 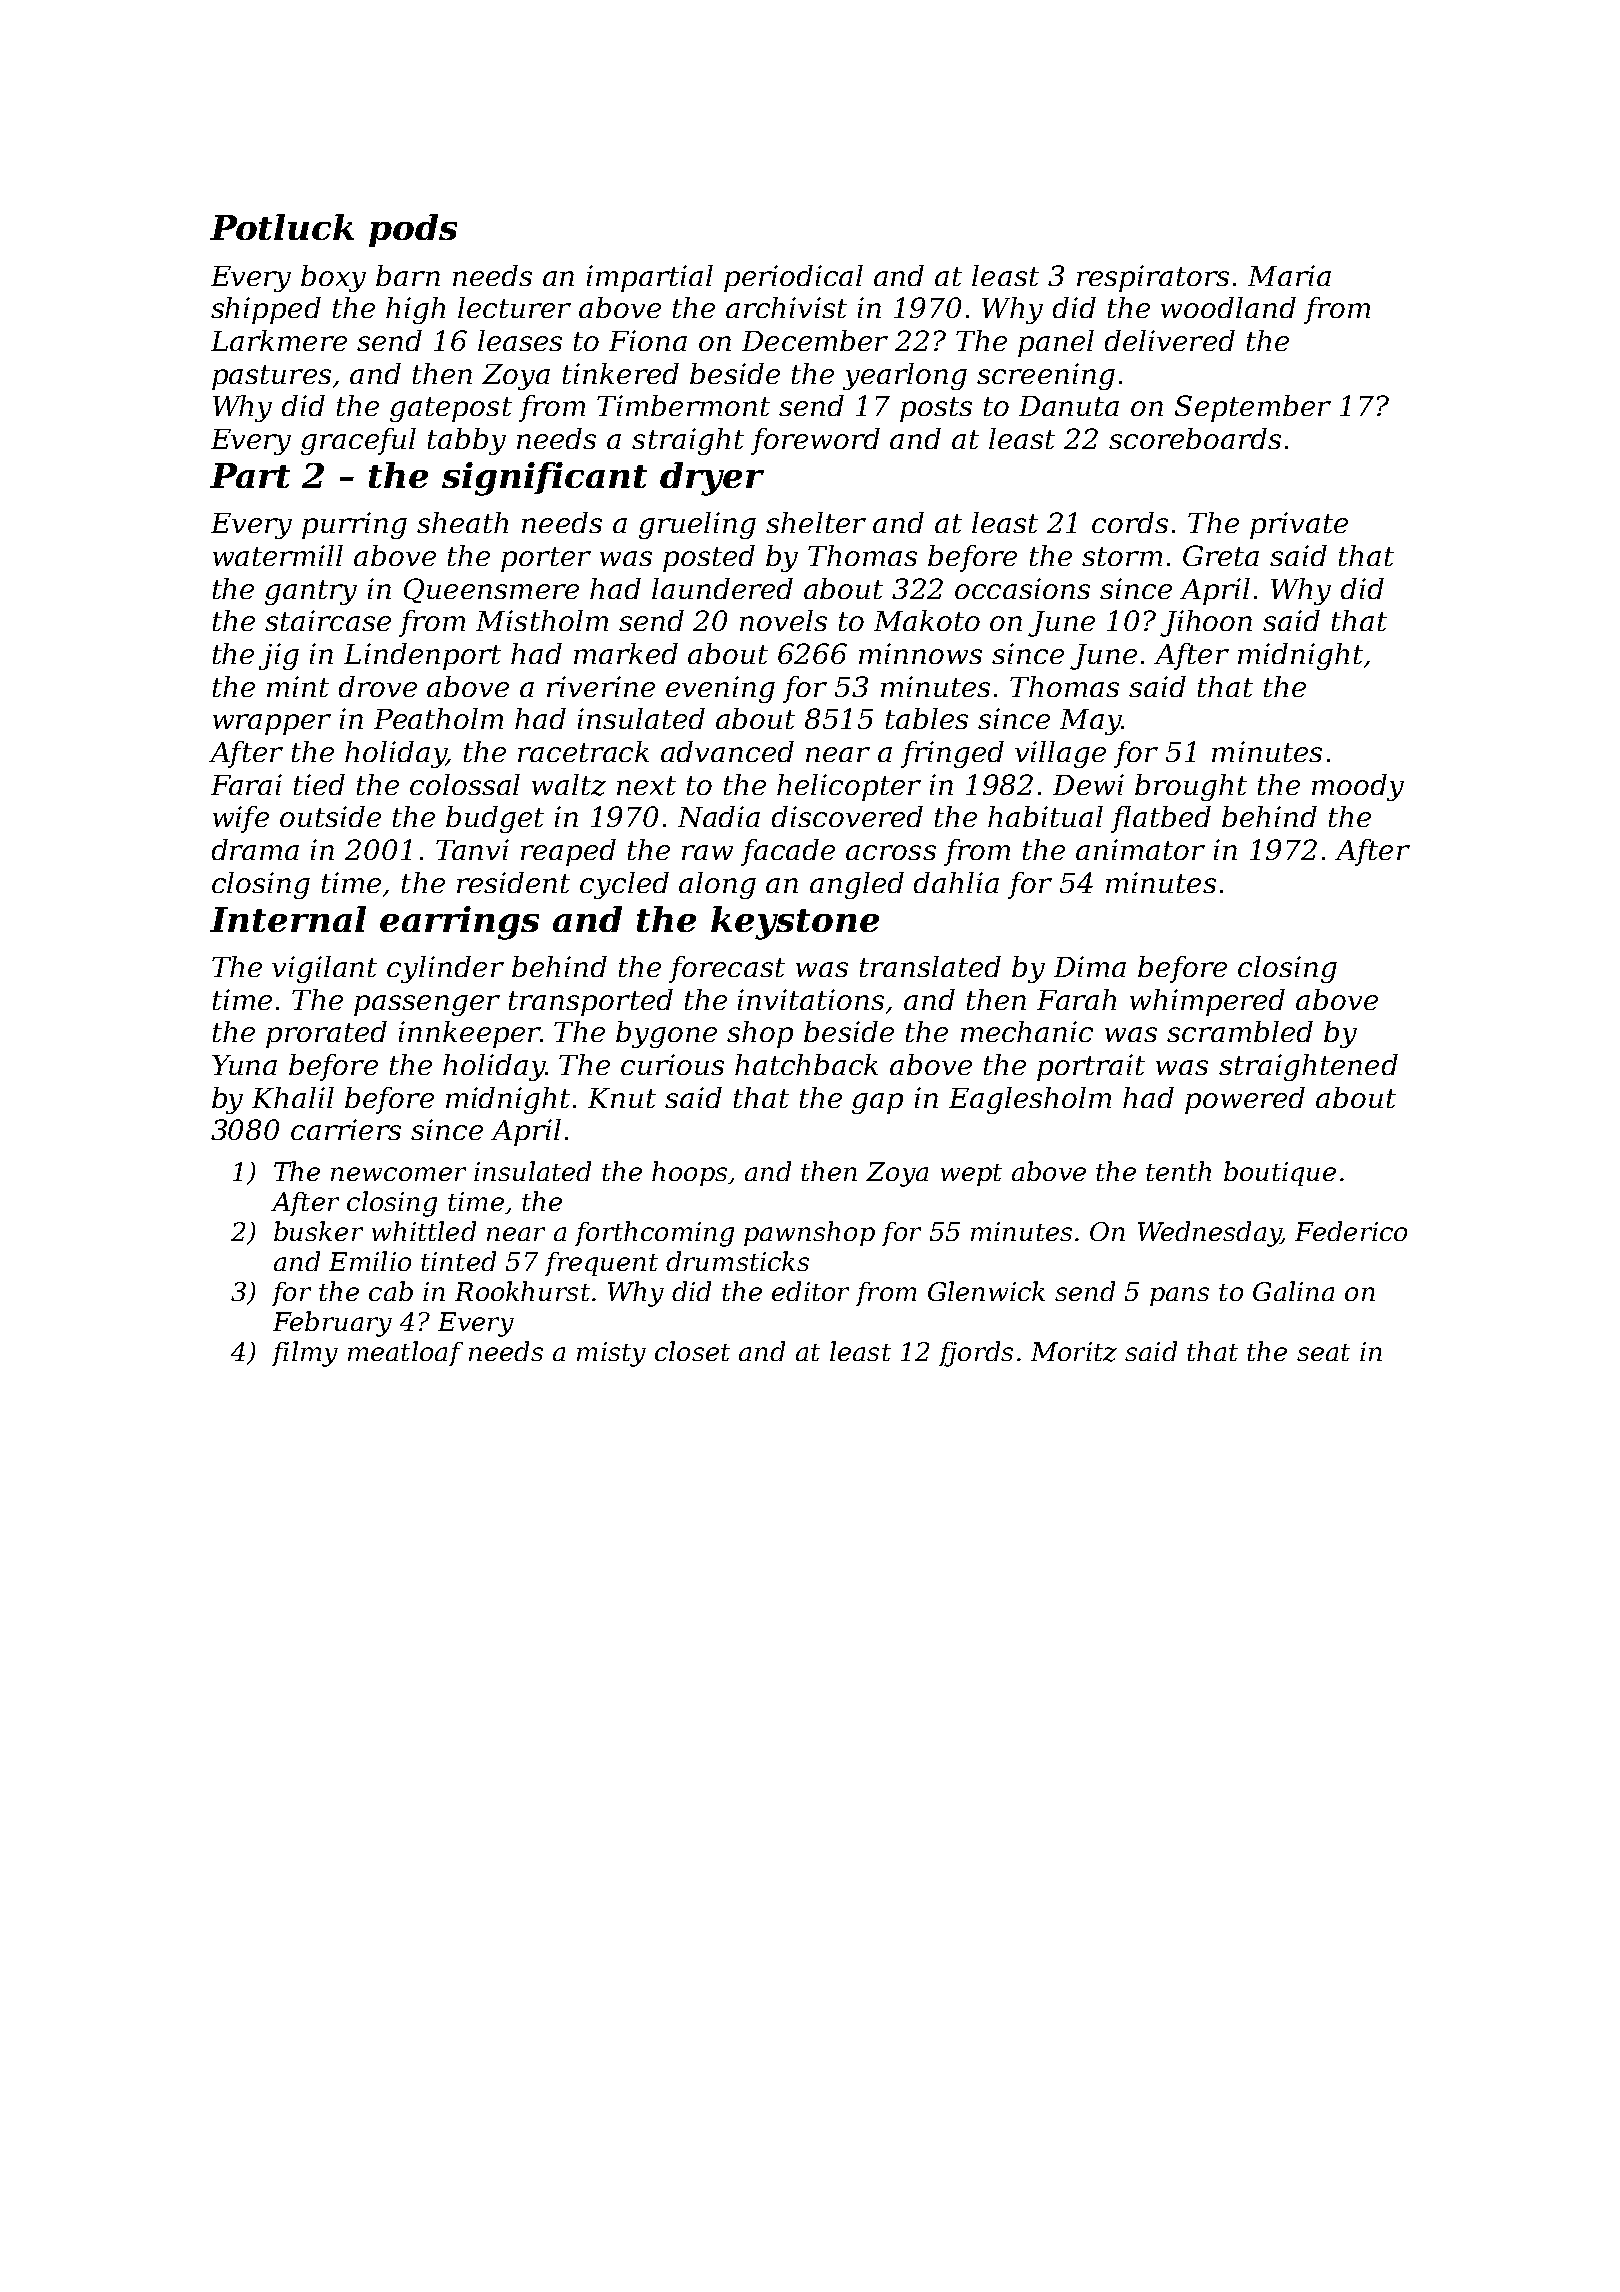 What do you see at coordinates (1323, 1352) in the screenshot?
I see `seat` at bounding box center [1323, 1352].
